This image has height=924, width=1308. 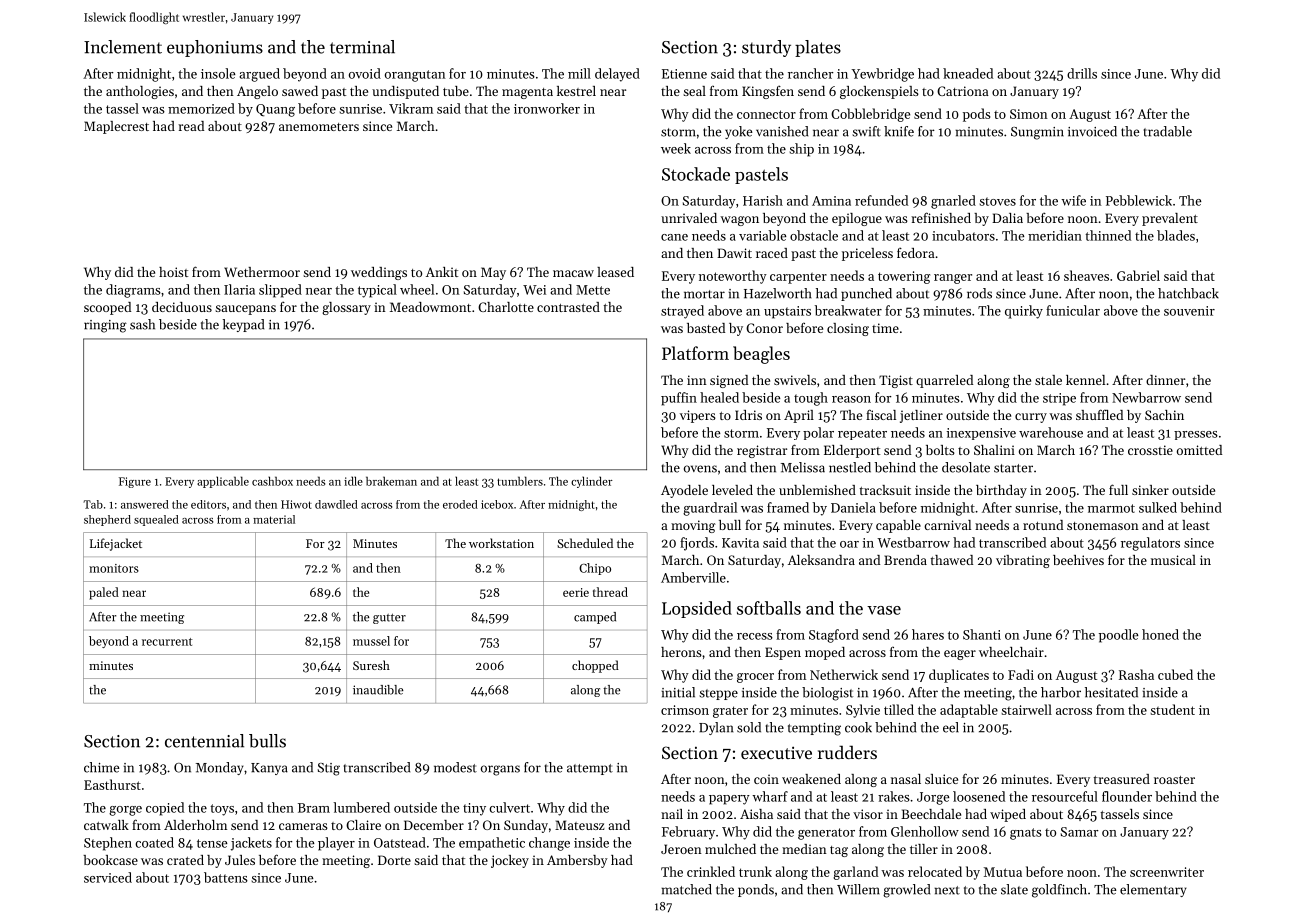 What do you see at coordinates (1189, 311) in the image?
I see `souvenir` at bounding box center [1189, 311].
